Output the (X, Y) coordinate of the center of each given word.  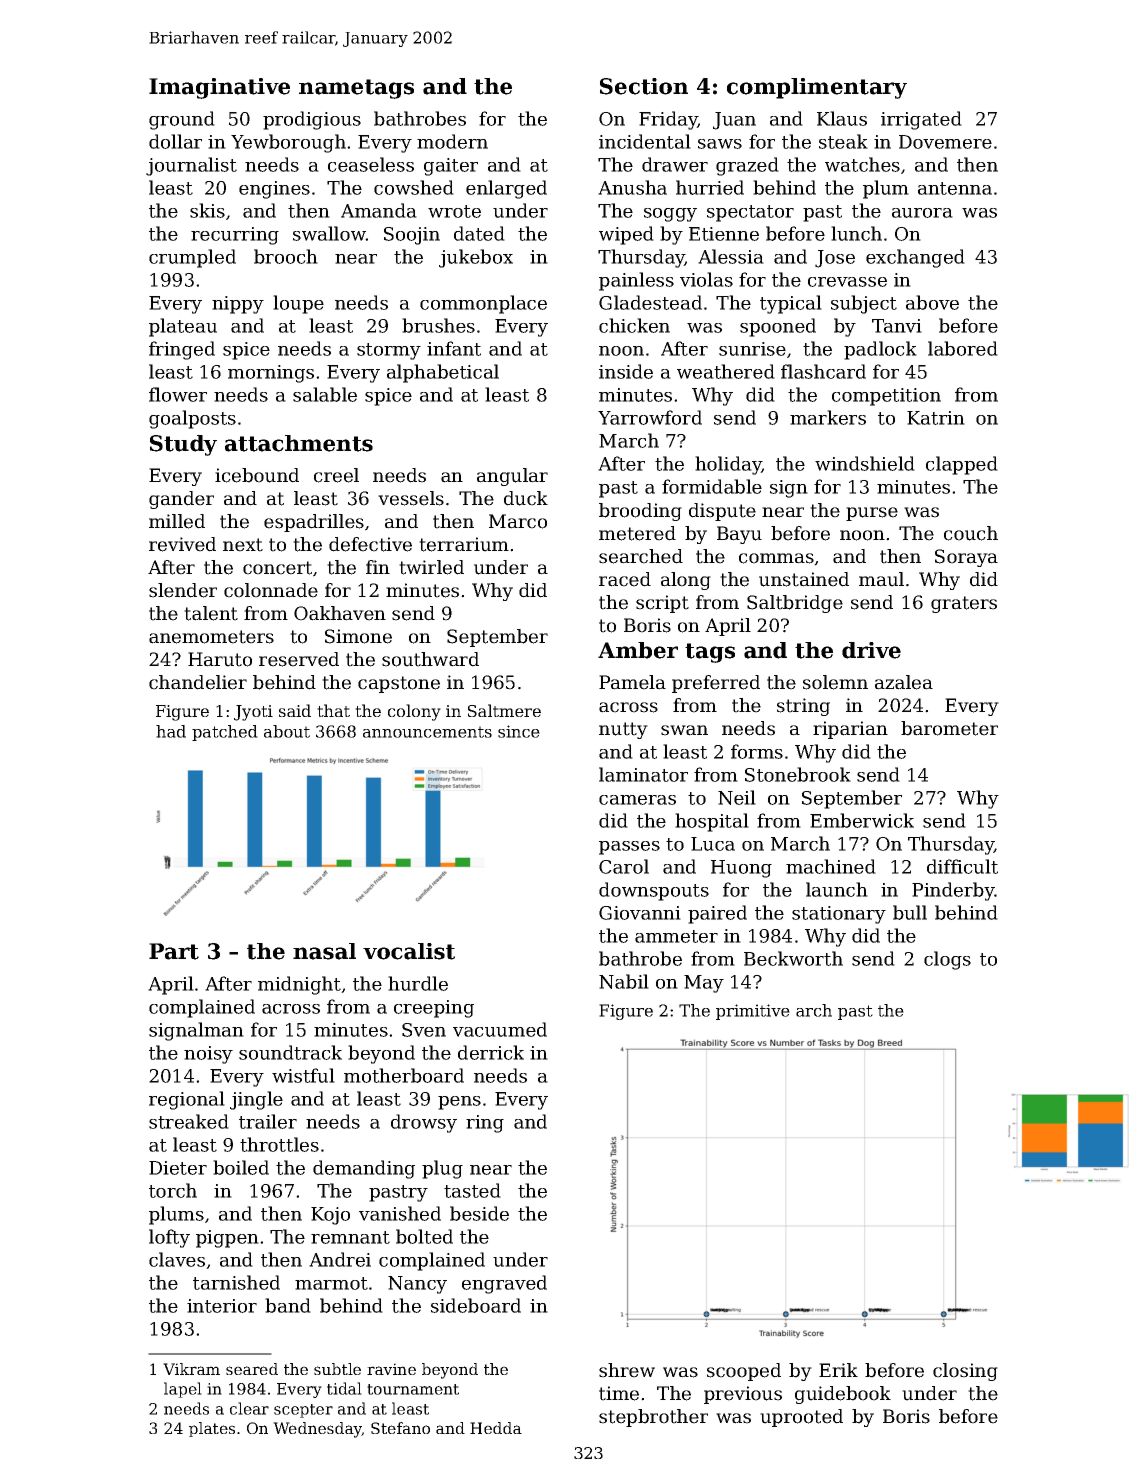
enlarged (506, 189)
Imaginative (219, 88)
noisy (208, 1055)
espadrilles (314, 523)
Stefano (400, 1428)
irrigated (921, 120)
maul (881, 579)
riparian (850, 730)
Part (174, 951)
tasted (472, 1190)
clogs (947, 960)
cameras (637, 800)
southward (430, 659)
